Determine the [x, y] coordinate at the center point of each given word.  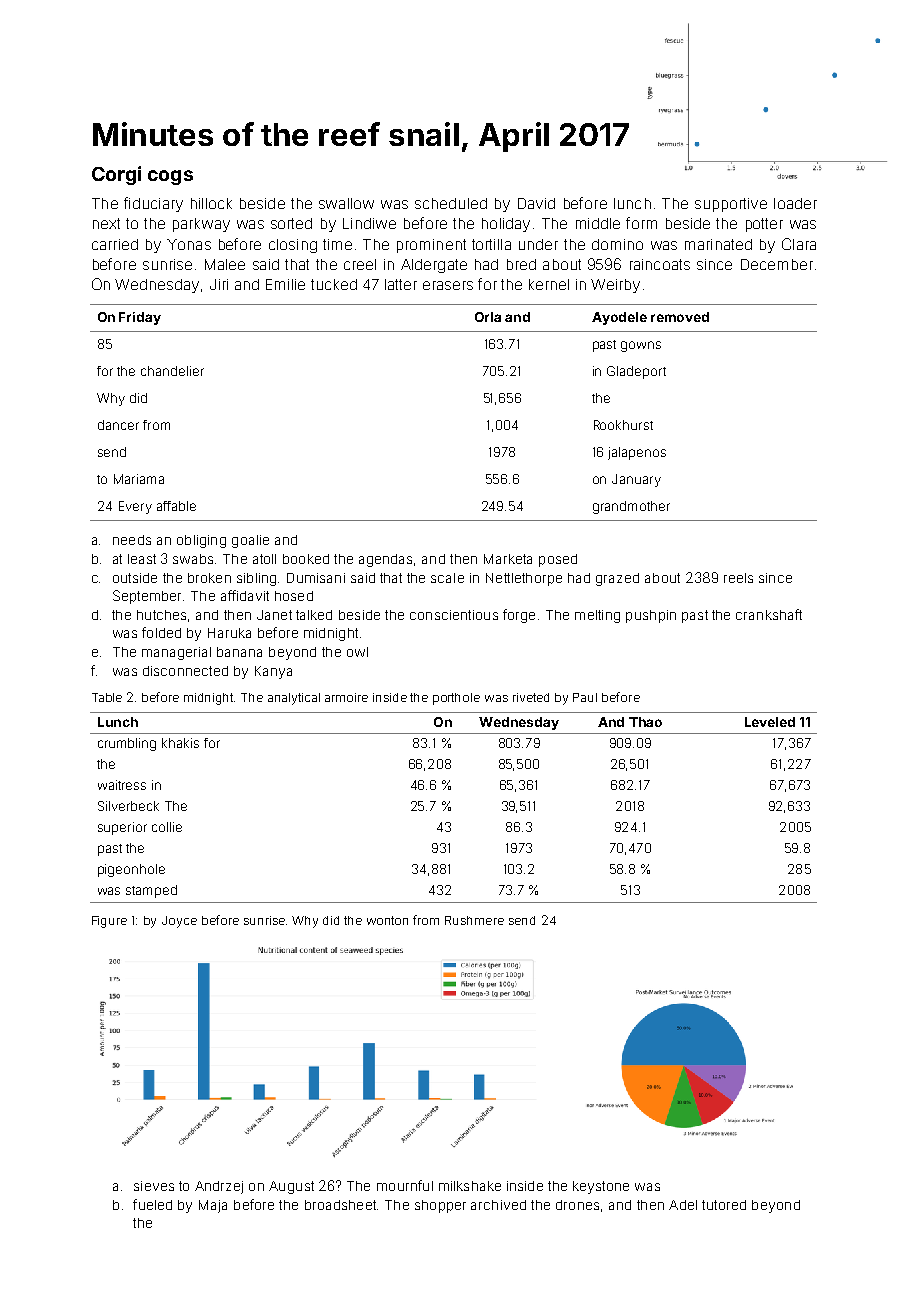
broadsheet [340, 1205]
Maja [213, 1206]
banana [239, 652]
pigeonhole [131, 870]
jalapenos [637, 453]
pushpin [651, 616]
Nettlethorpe [524, 579]
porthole [456, 699]
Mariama [139, 479]
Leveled [770, 722]
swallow [346, 203]
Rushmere [474, 920]
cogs [170, 177]
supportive [731, 205]
